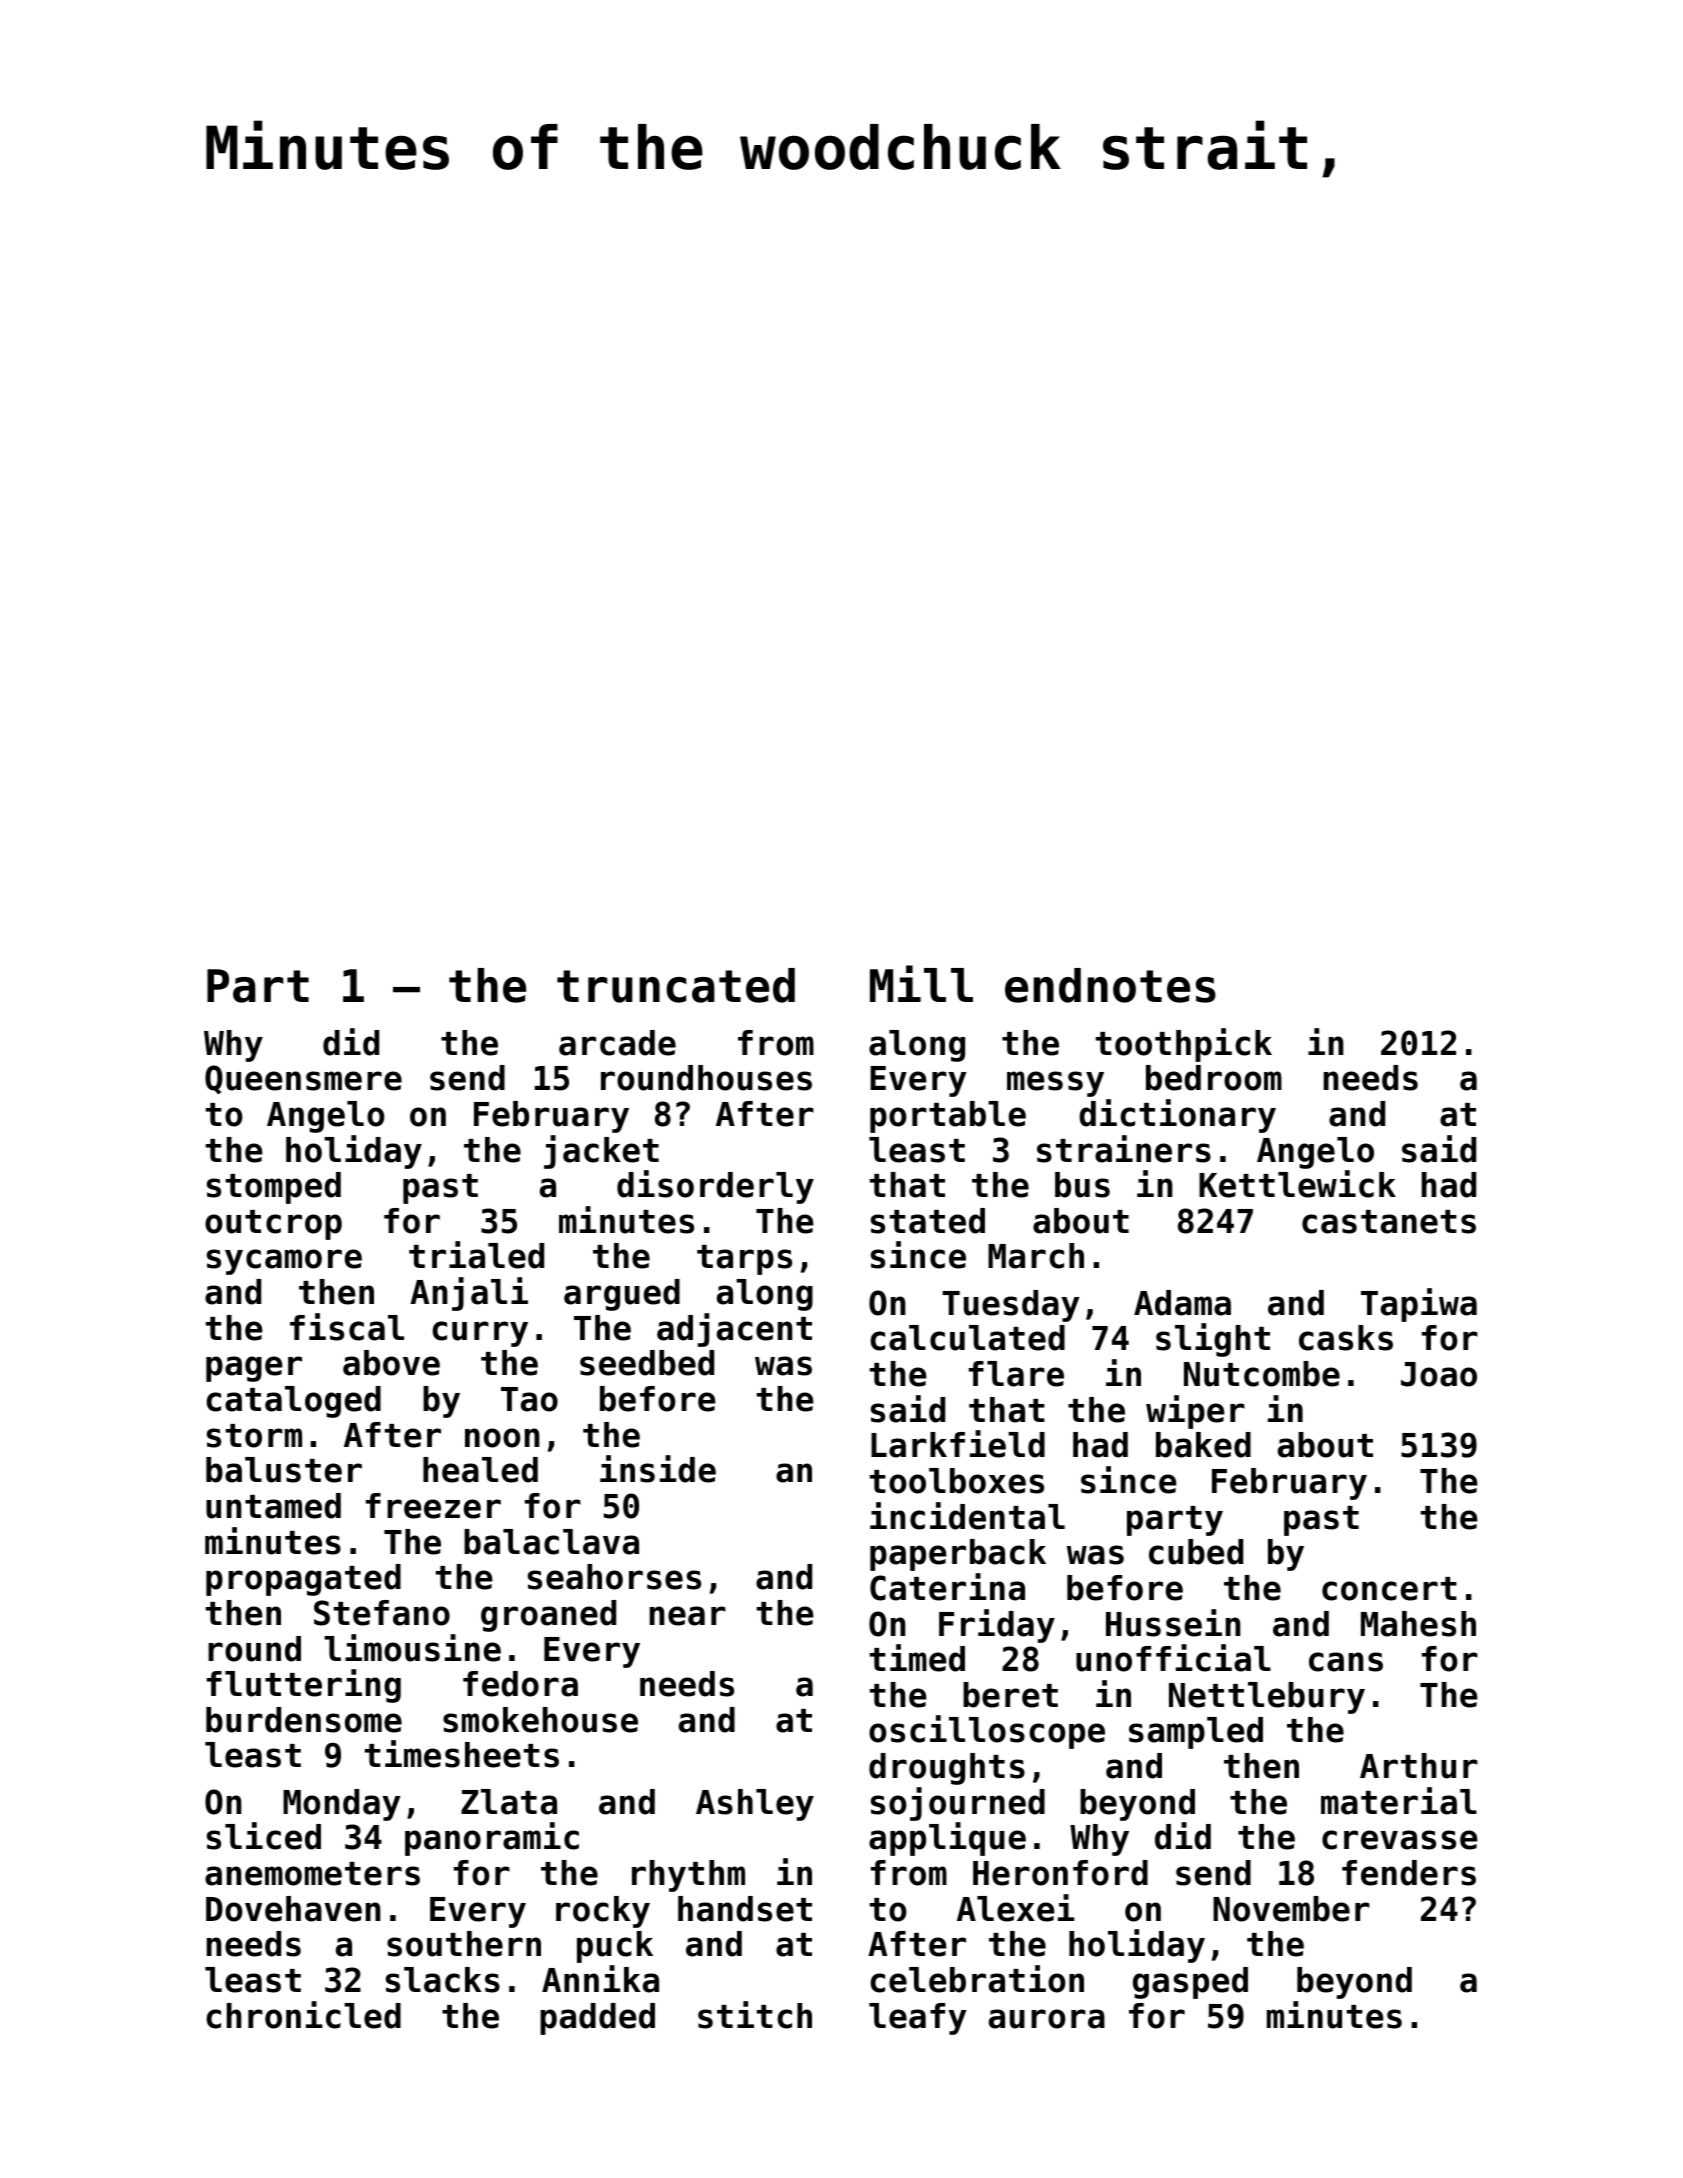 The image size is (1683, 2178). I want to click on fiscal, so click(347, 1327).
